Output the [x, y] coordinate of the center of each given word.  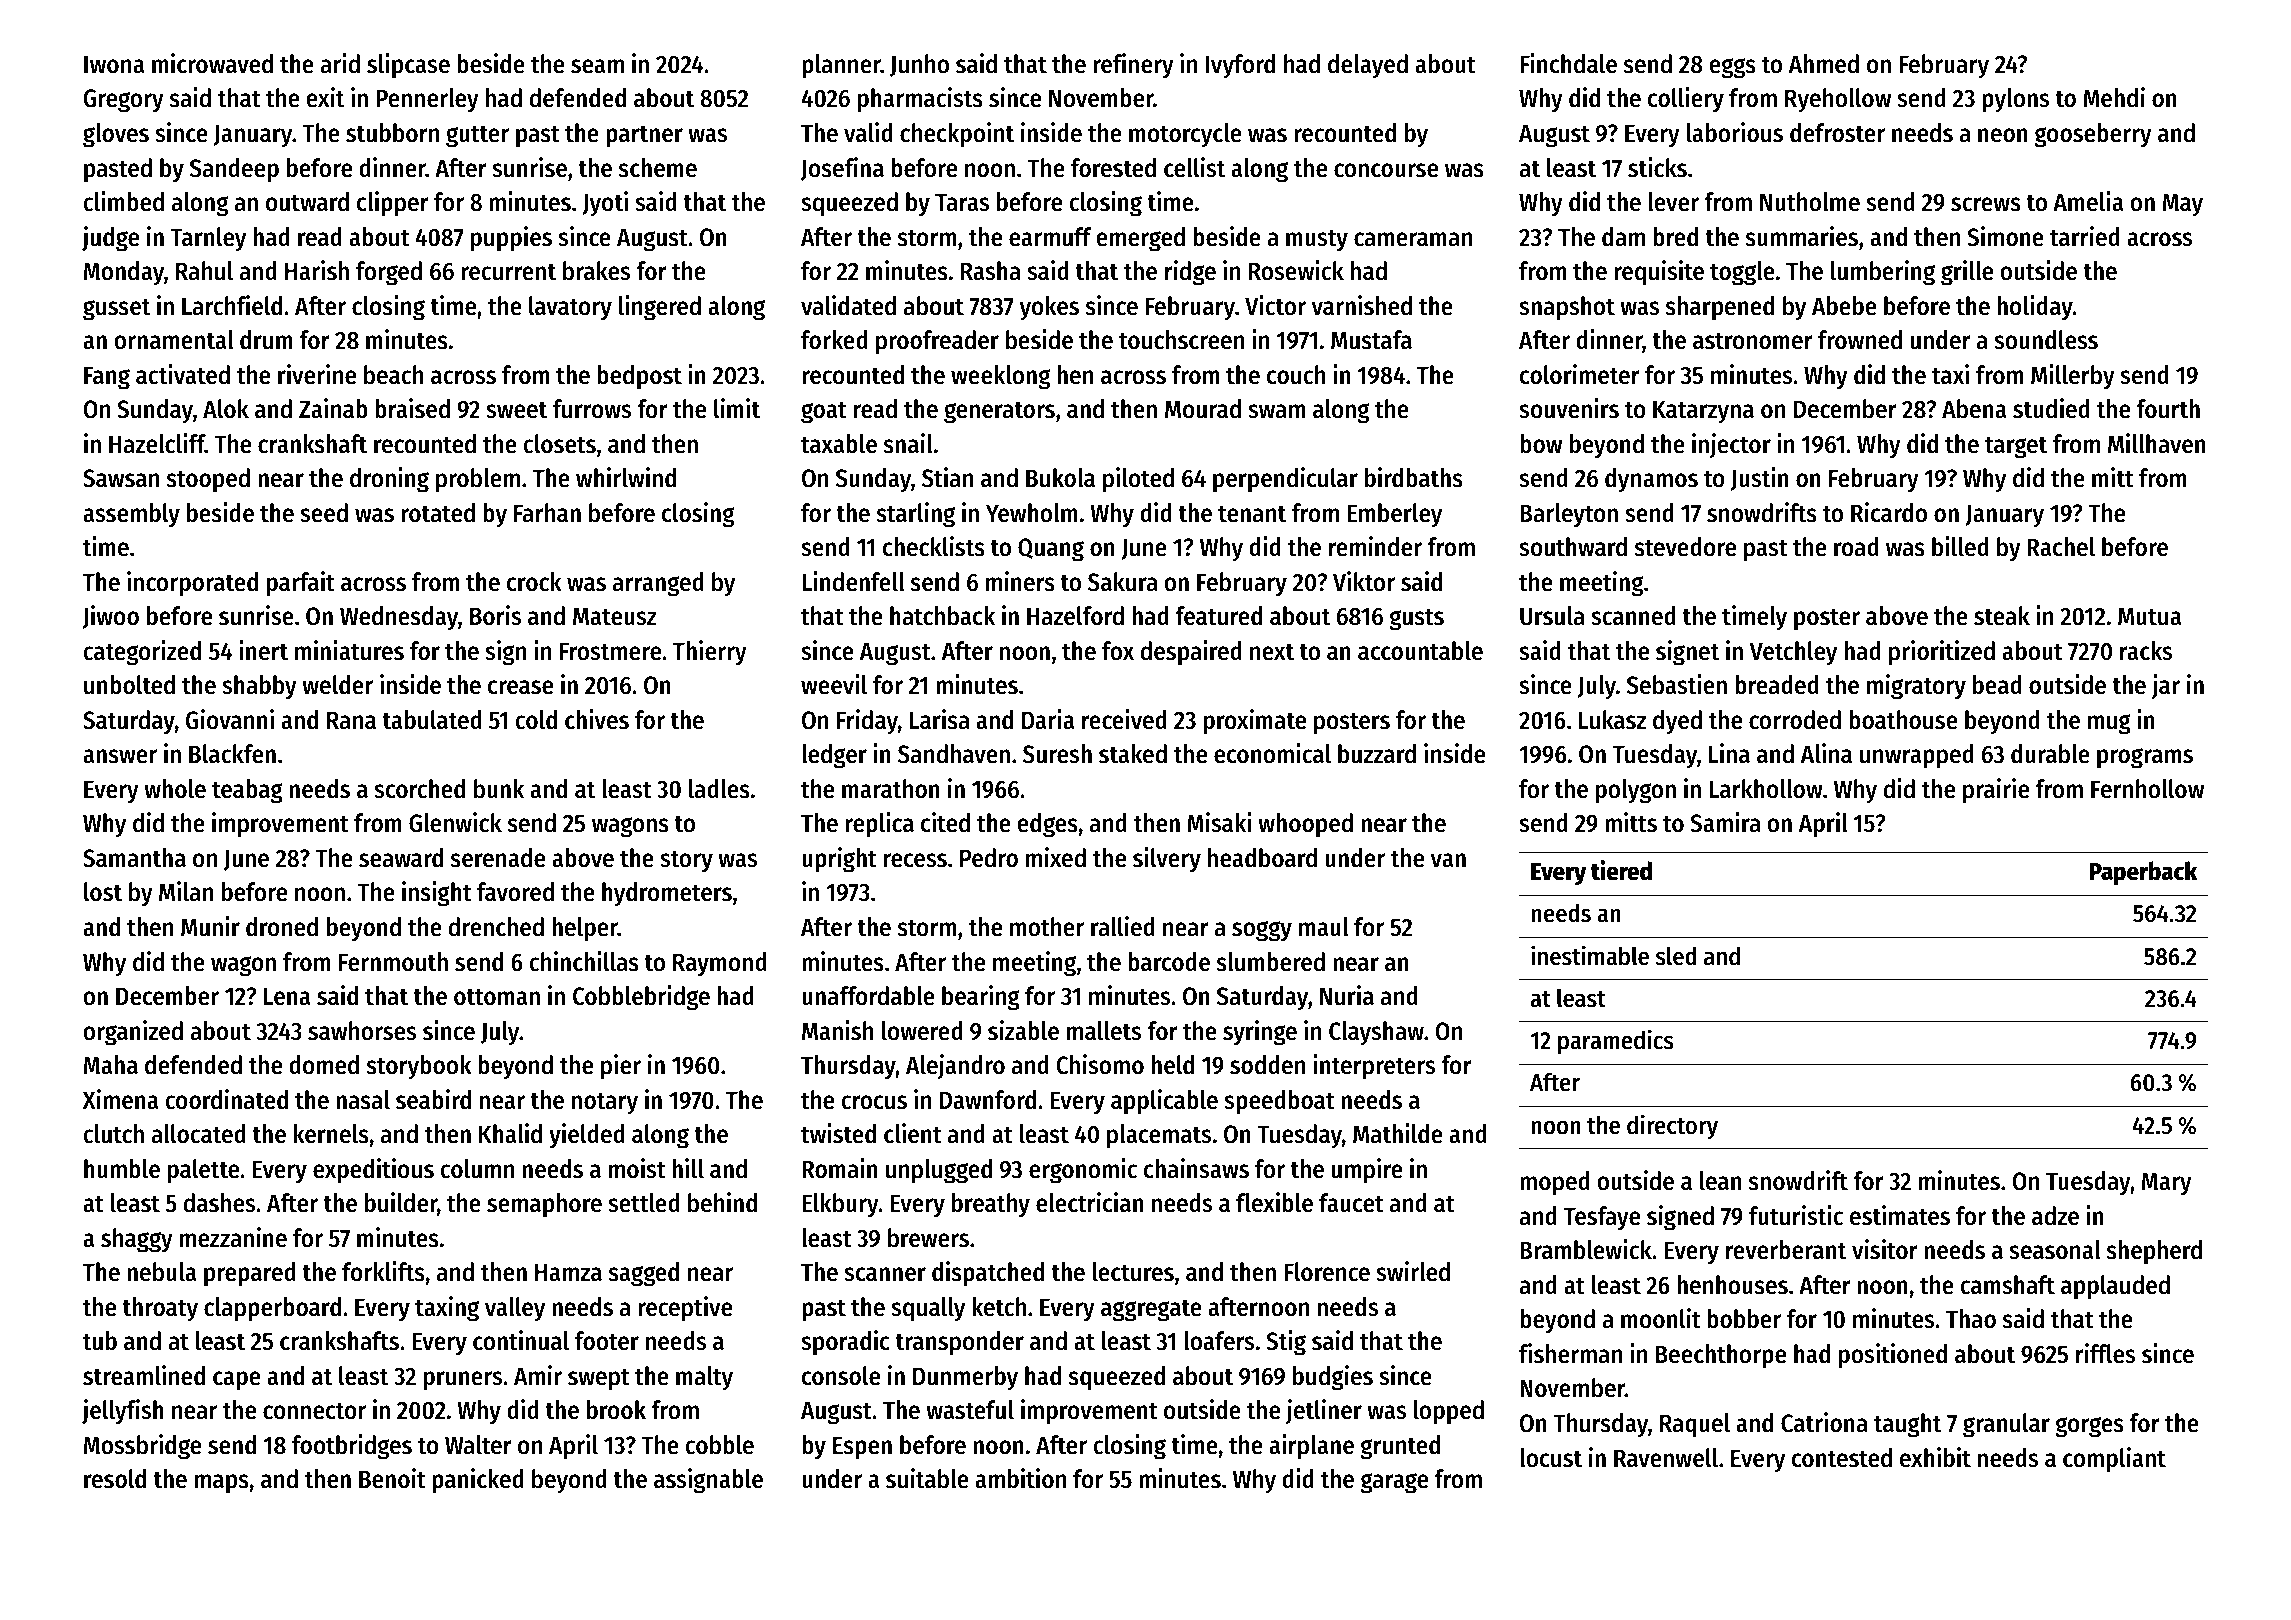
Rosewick [1296, 270]
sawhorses [362, 1031]
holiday [2035, 308]
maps [222, 1484]
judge [110, 239]
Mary [2167, 1184]
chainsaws [1196, 1168]
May [2183, 205]
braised [412, 408]
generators [999, 412]
